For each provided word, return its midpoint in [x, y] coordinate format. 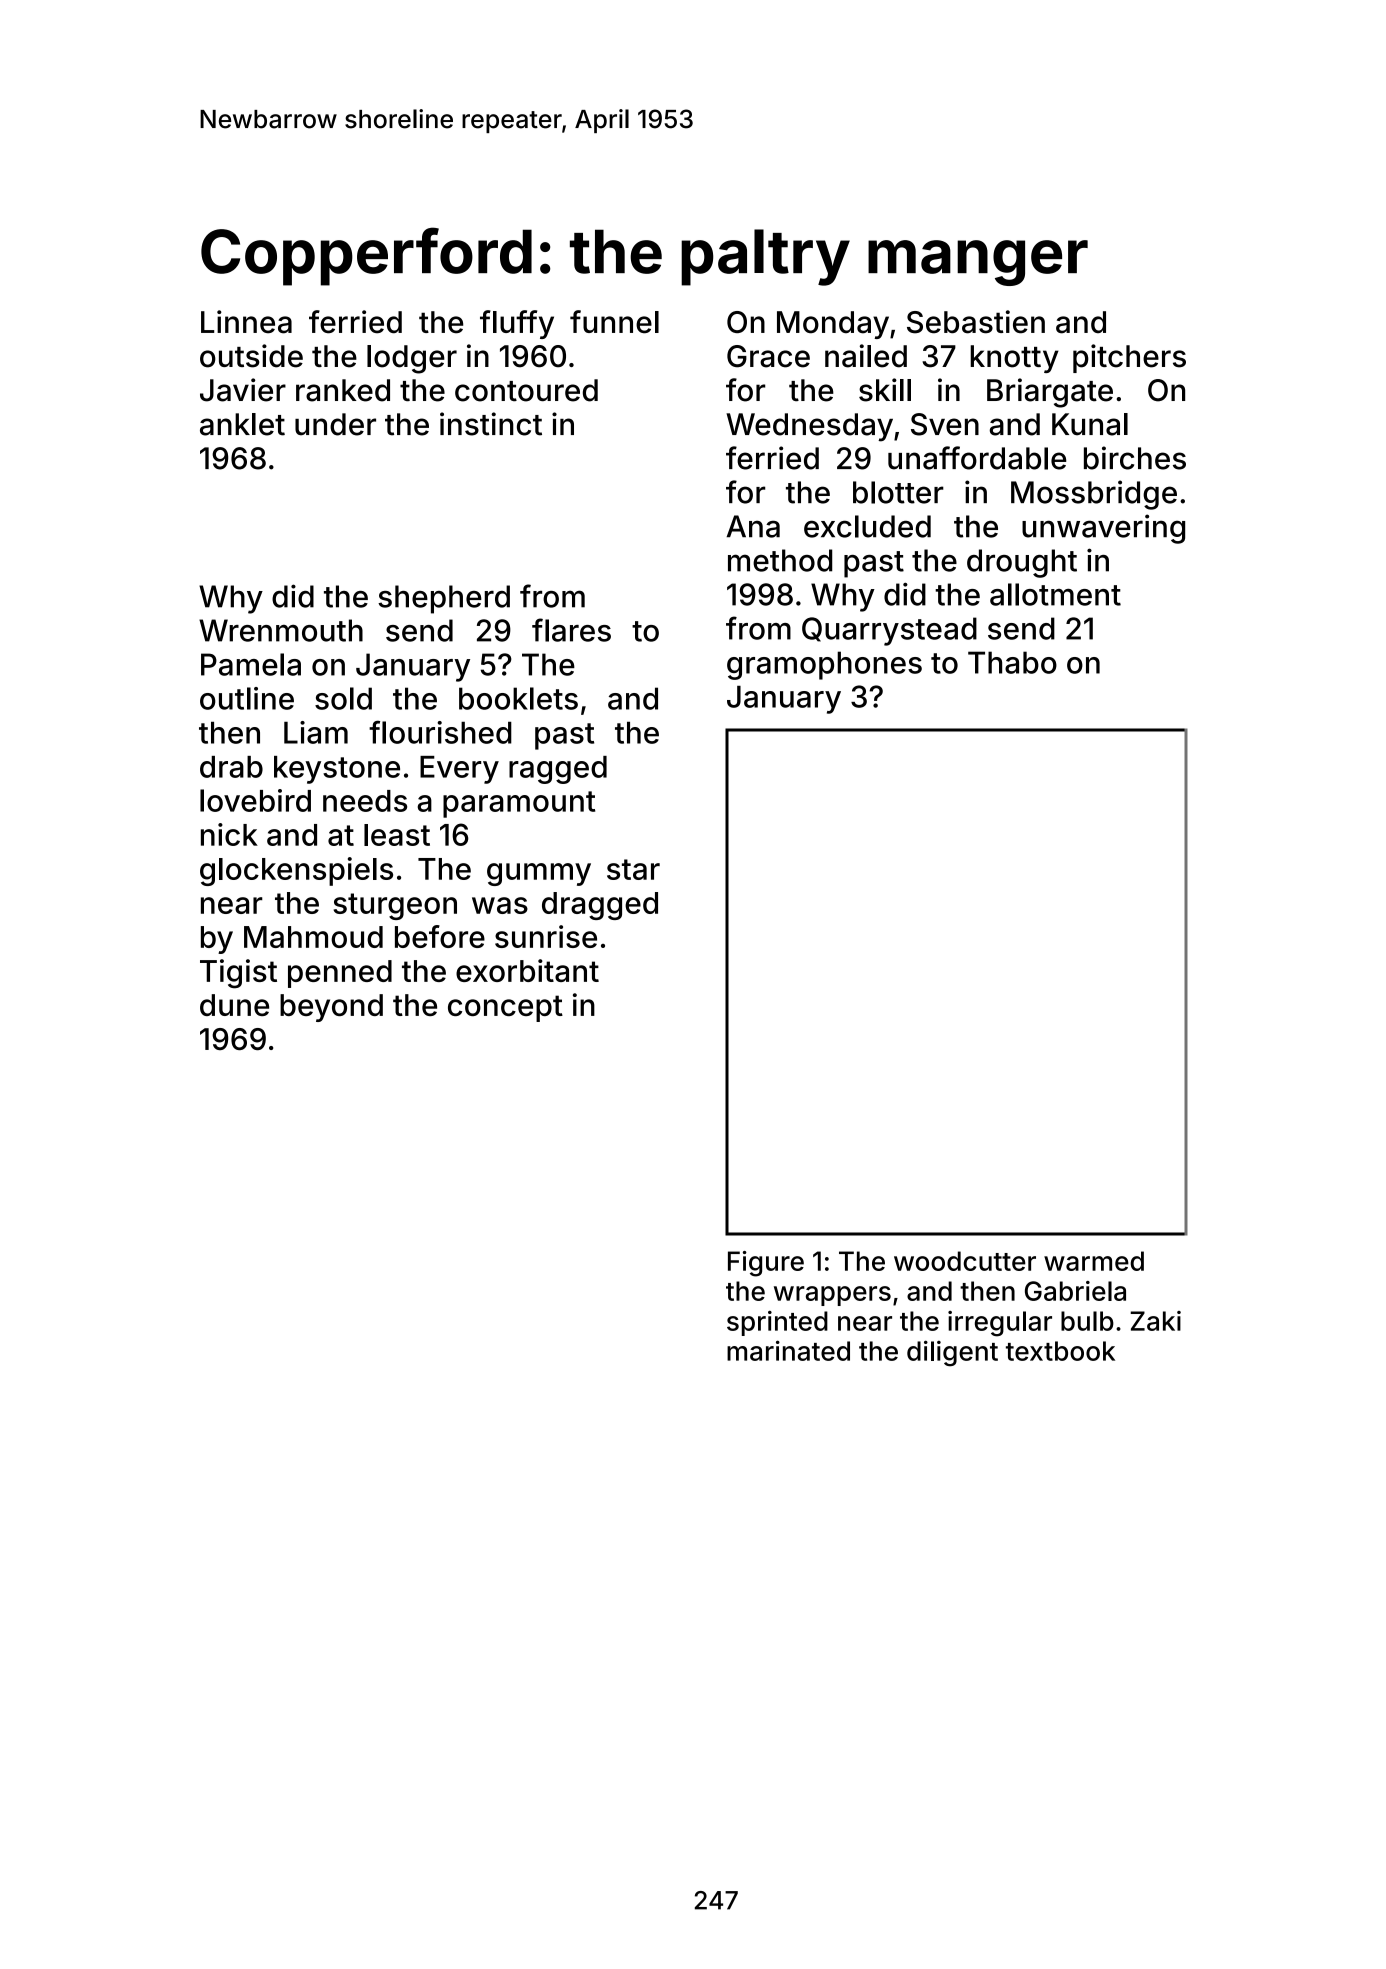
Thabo [1012, 662]
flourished [440, 732]
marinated [788, 1350]
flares [571, 630]
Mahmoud [313, 937]
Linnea [246, 322]
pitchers [1129, 358]
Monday [833, 325]
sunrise [546, 936]
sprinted [777, 1323]
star [633, 869]
